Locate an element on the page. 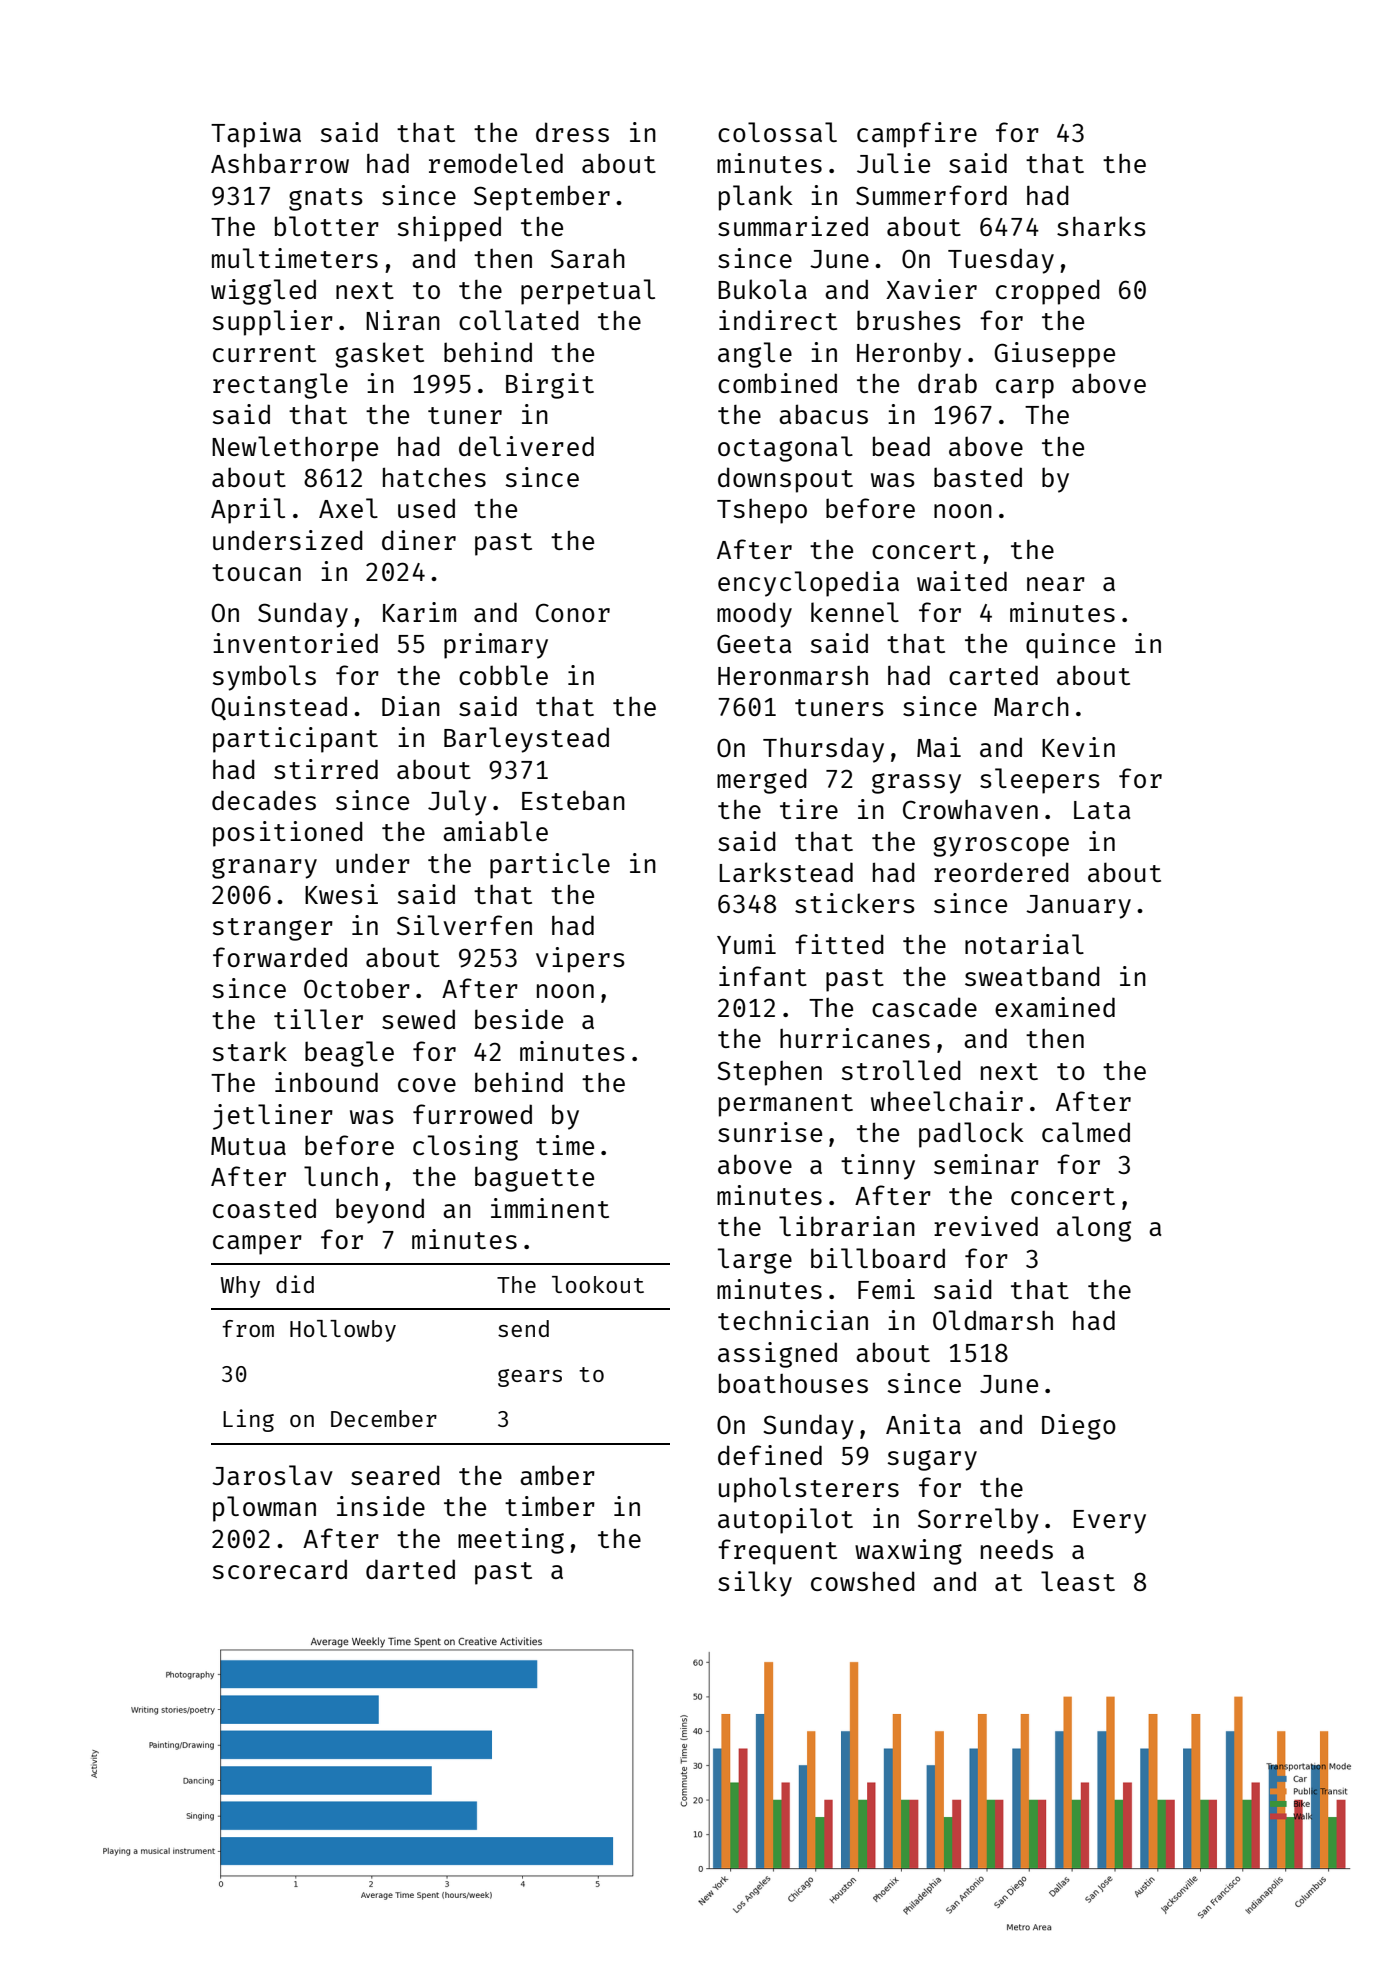 This document has height=1969, width=1386. Ashbarrow is located at coordinates (280, 163).
